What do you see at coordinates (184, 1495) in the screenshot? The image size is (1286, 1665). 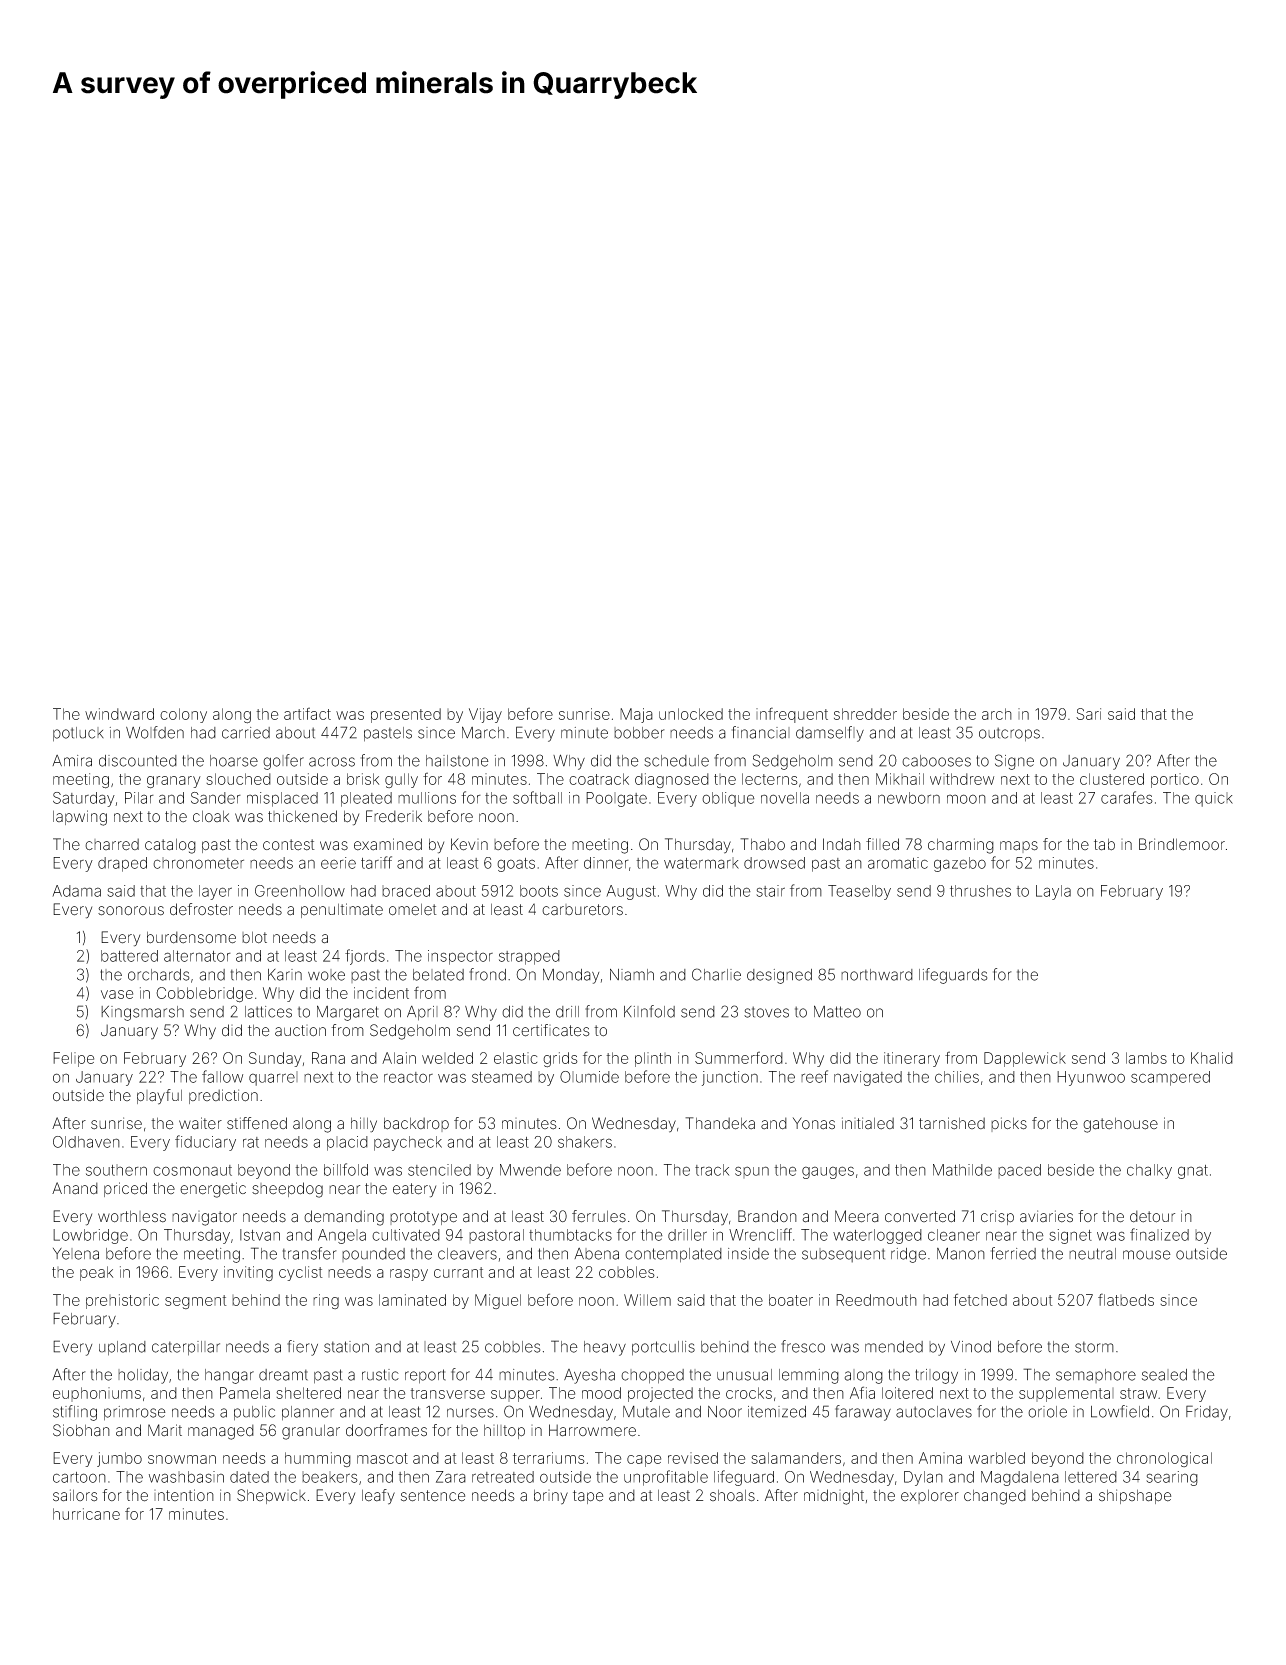 I see `intention` at bounding box center [184, 1495].
